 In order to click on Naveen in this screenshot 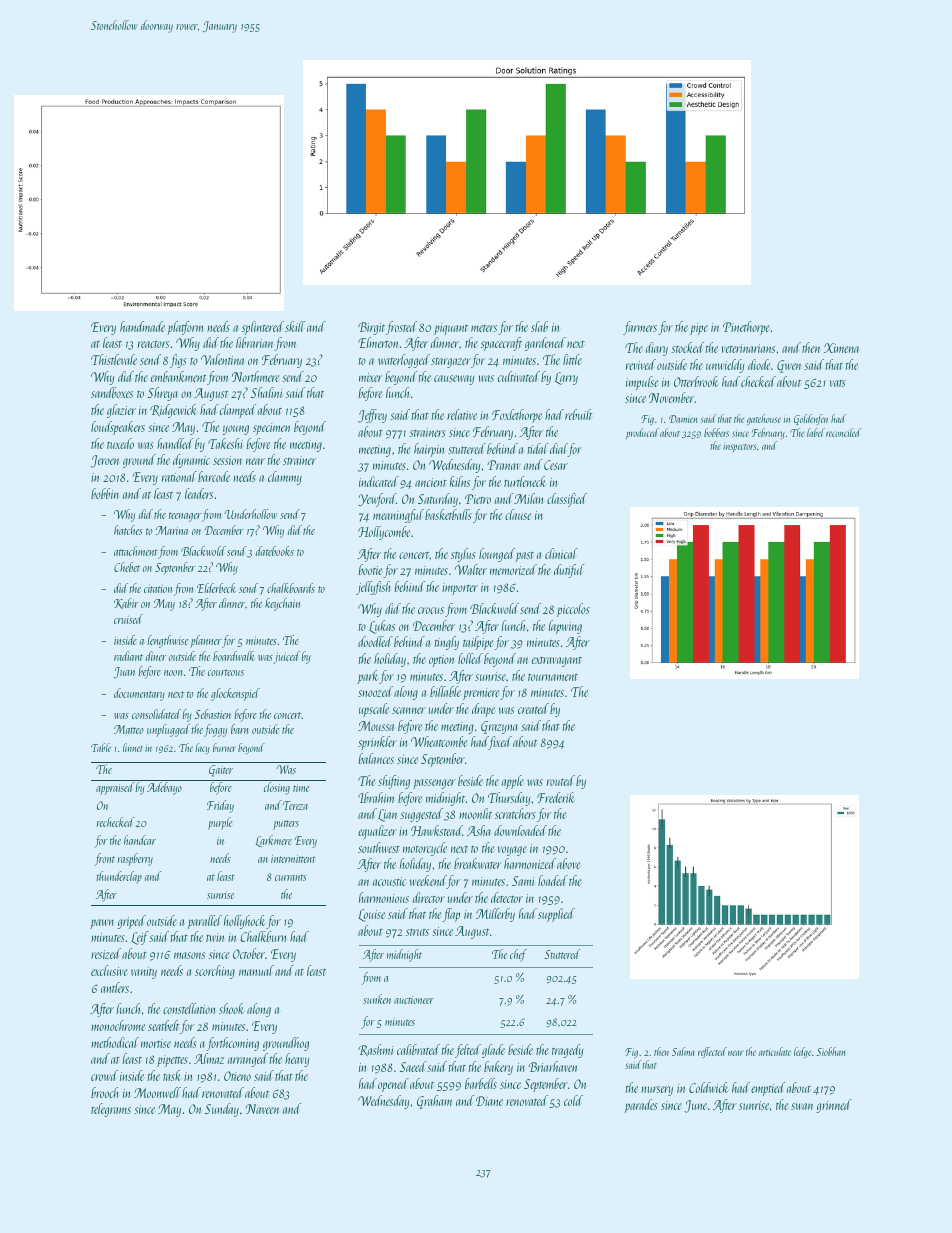, I will do `click(262, 1109)`.
